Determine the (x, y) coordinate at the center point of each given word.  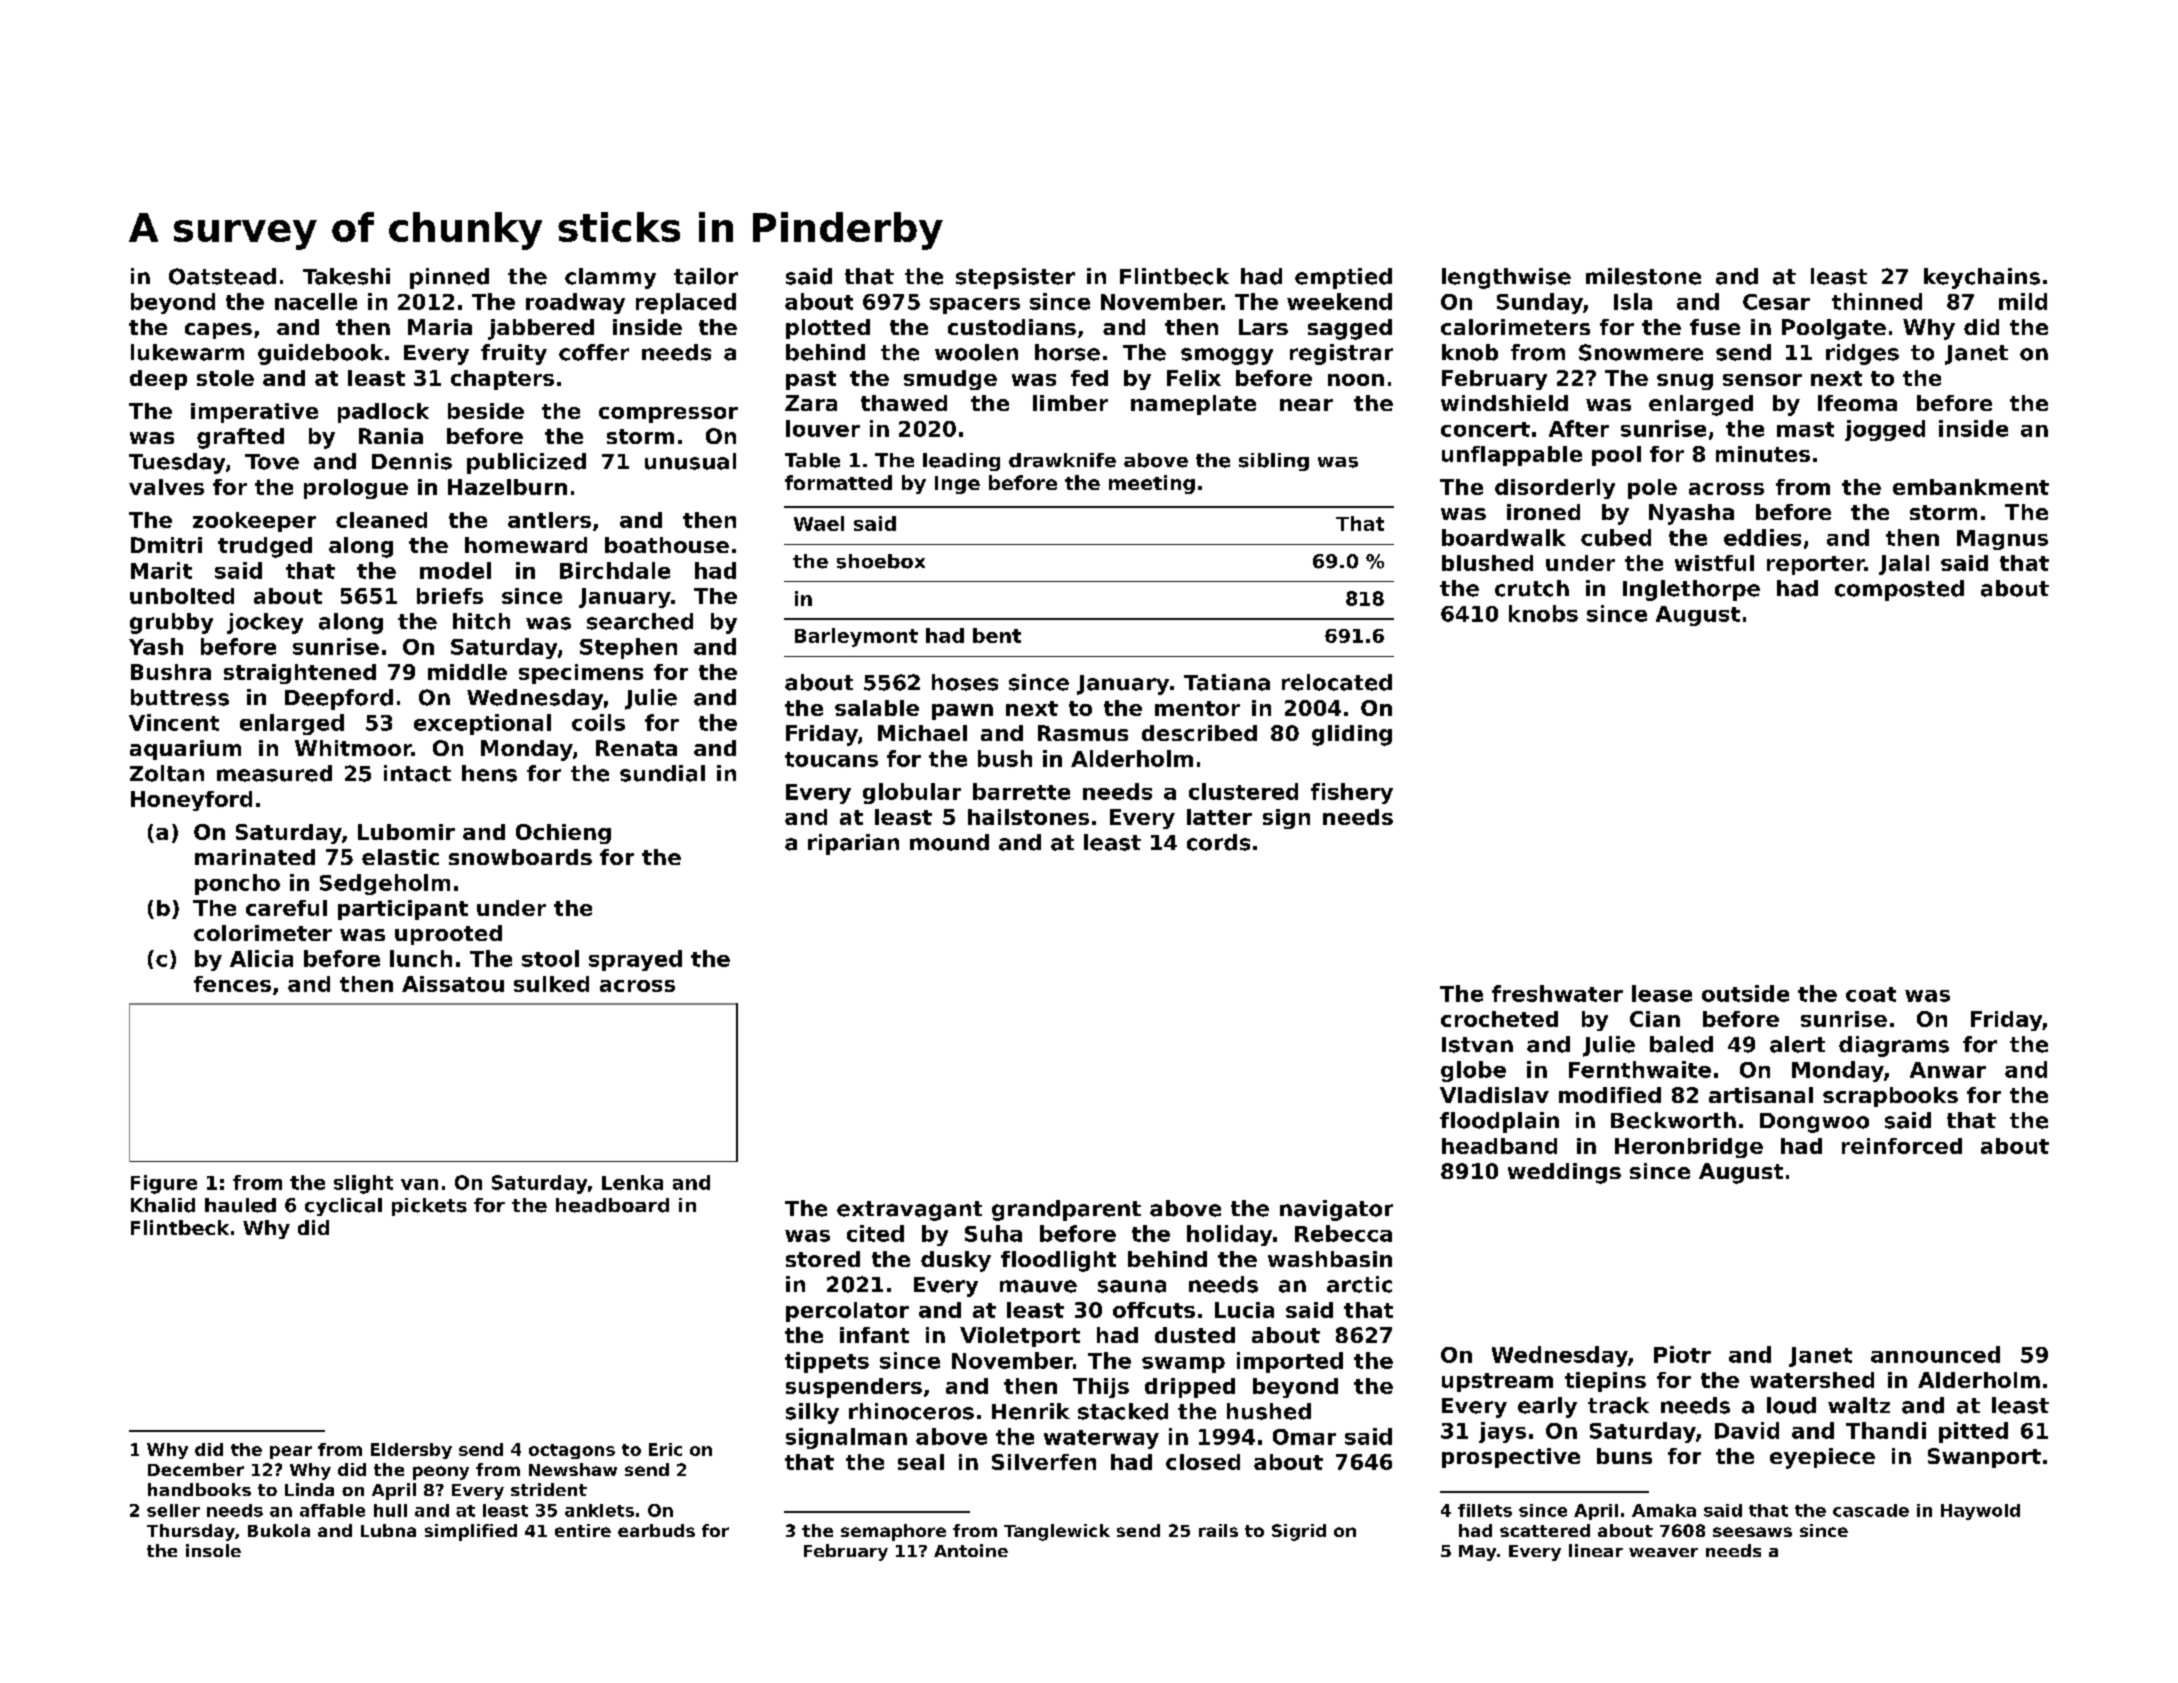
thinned (1877, 301)
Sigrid (1299, 1532)
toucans (831, 759)
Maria (440, 327)
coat (1871, 994)
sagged (1350, 329)
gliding (1352, 735)
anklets (599, 1510)
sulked (551, 984)
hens (489, 773)
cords (1218, 842)
